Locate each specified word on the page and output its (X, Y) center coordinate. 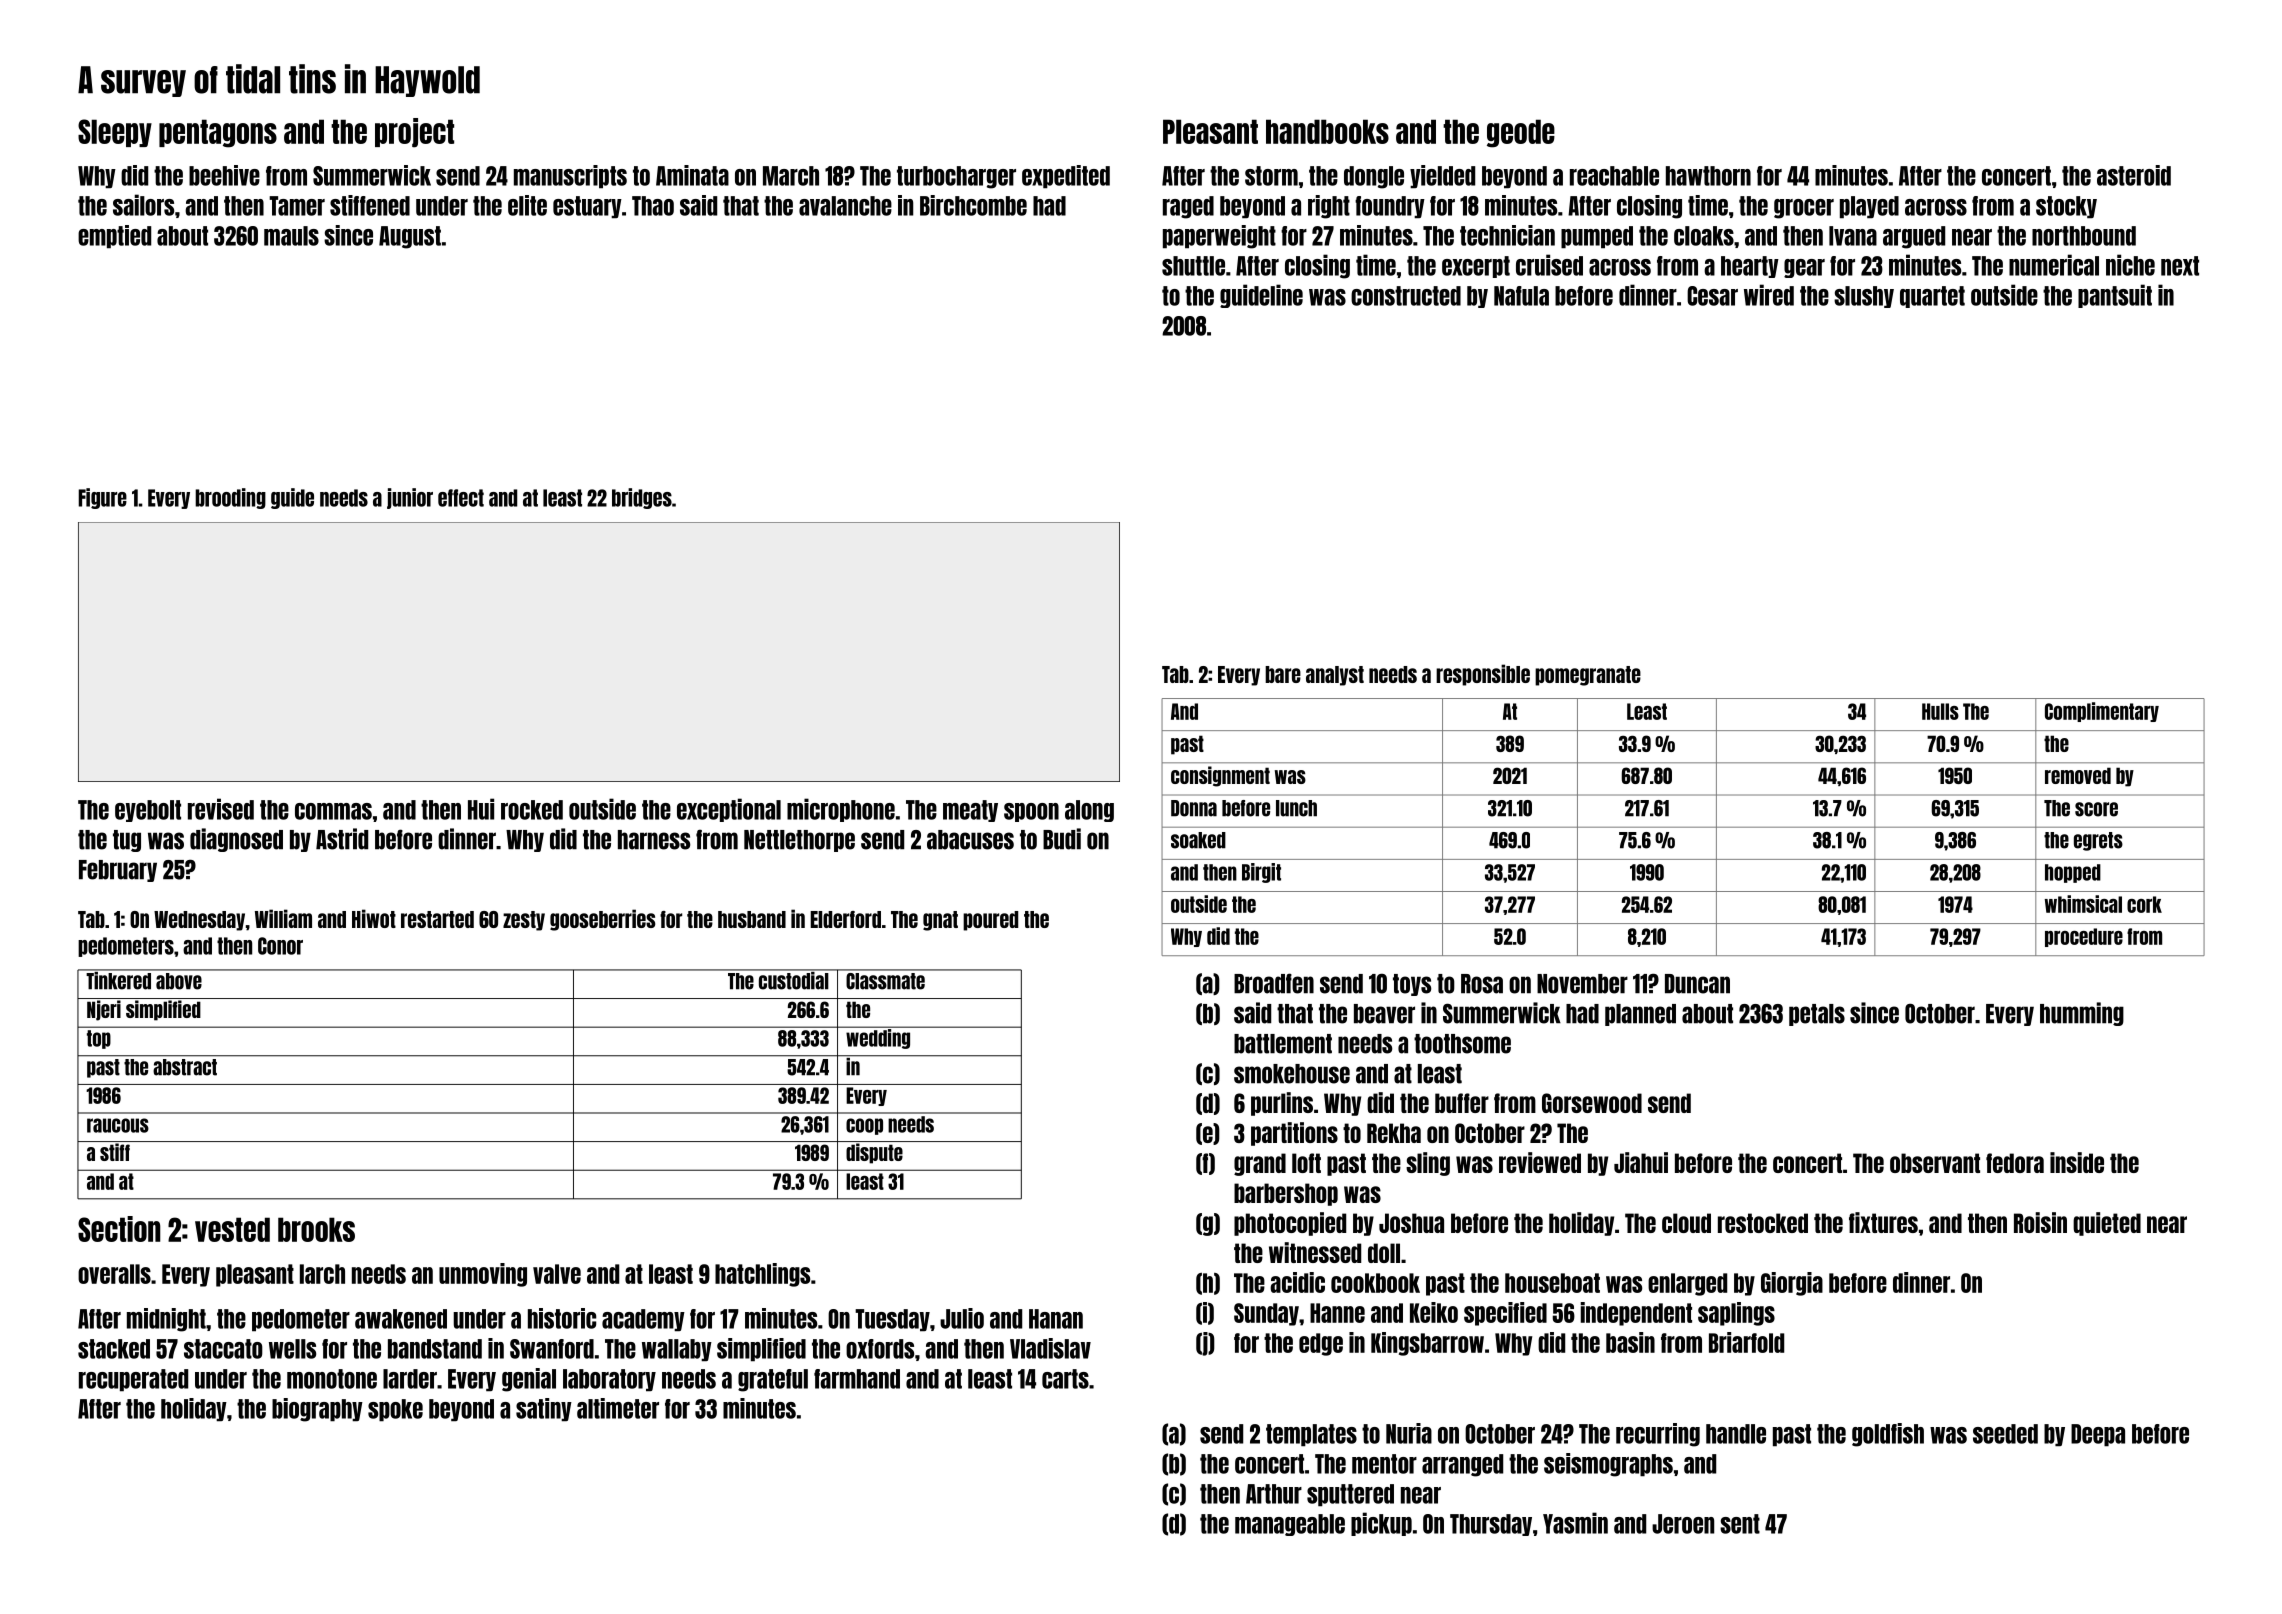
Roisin (2040, 1222)
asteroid (2134, 175)
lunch (1296, 808)
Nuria (1409, 1433)
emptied (114, 237)
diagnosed (236, 840)
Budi (1062, 839)
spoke (395, 1410)
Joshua (1411, 1223)
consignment (1220, 776)
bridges (642, 498)
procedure (2084, 937)
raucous (118, 1125)
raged (1188, 207)
